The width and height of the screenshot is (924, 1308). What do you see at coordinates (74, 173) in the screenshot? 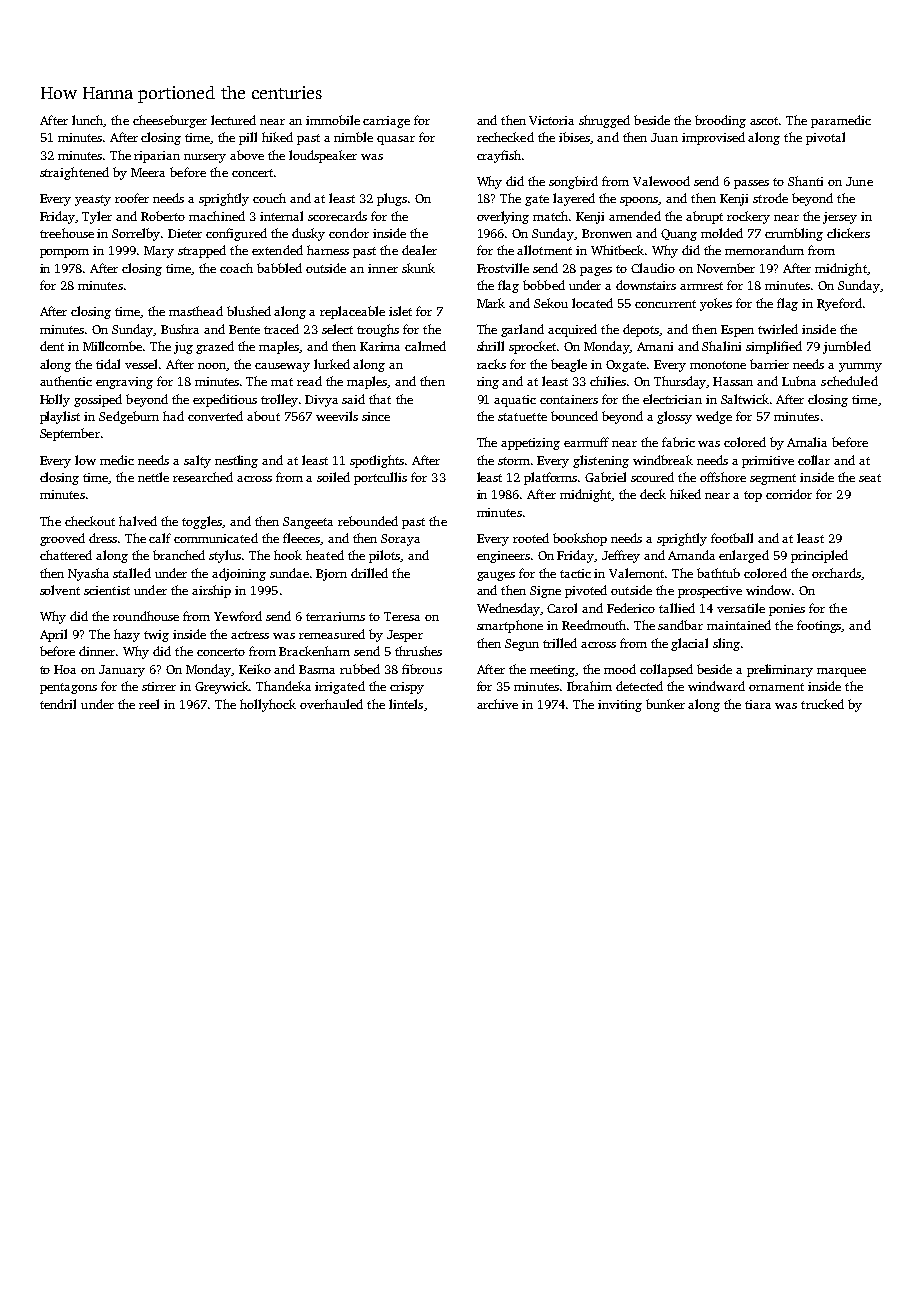
I see `straightened` at bounding box center [74, 173].
